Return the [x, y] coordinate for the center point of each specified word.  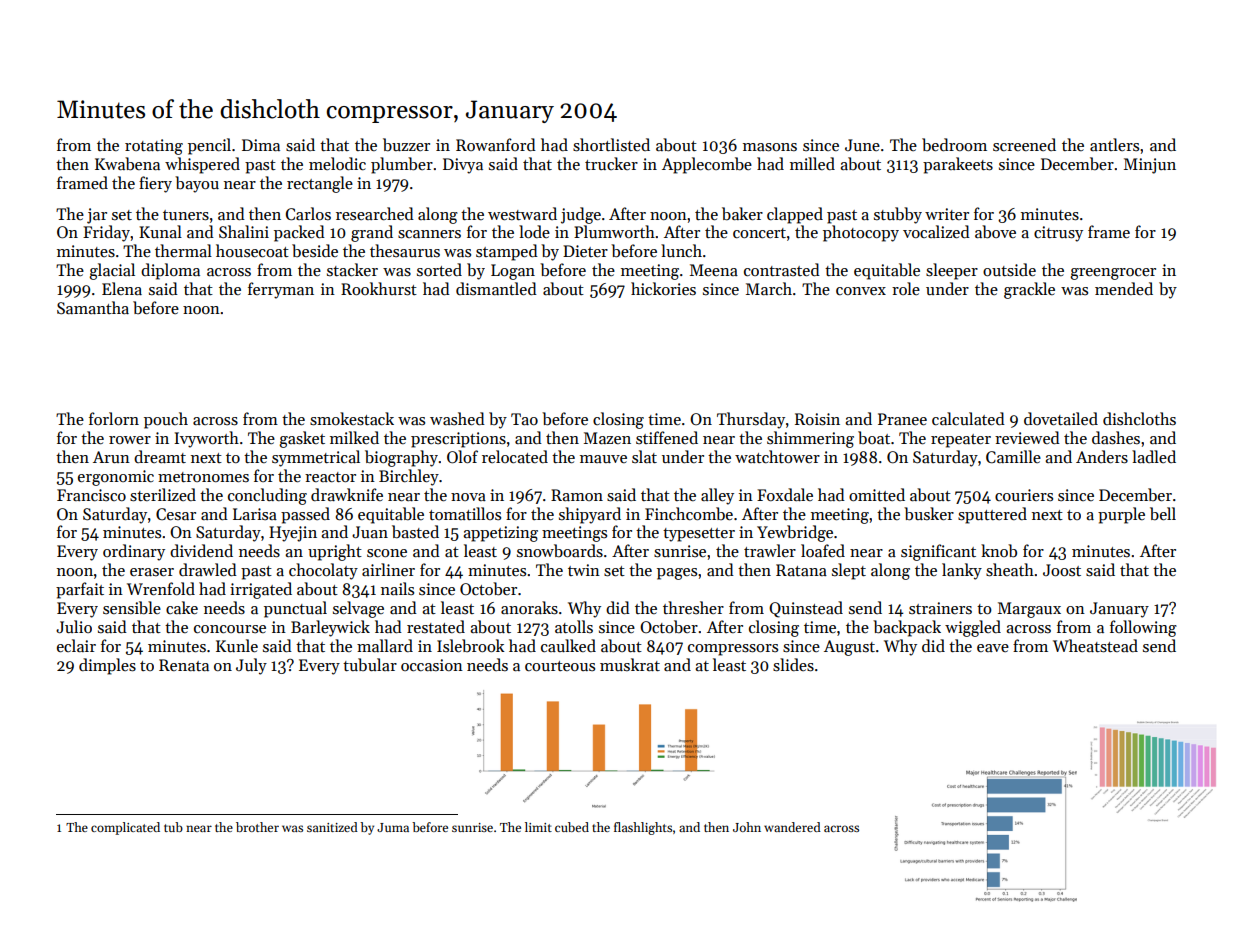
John [747, 827]
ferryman [281, 290]
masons [770, 147]
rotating [154, 147]
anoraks [529, 608]
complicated [125, 828]
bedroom [954, 144]
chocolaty [323, 571]
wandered [792, 827]
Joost [1062, 570]
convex [861, 291]
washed [457, 418]
